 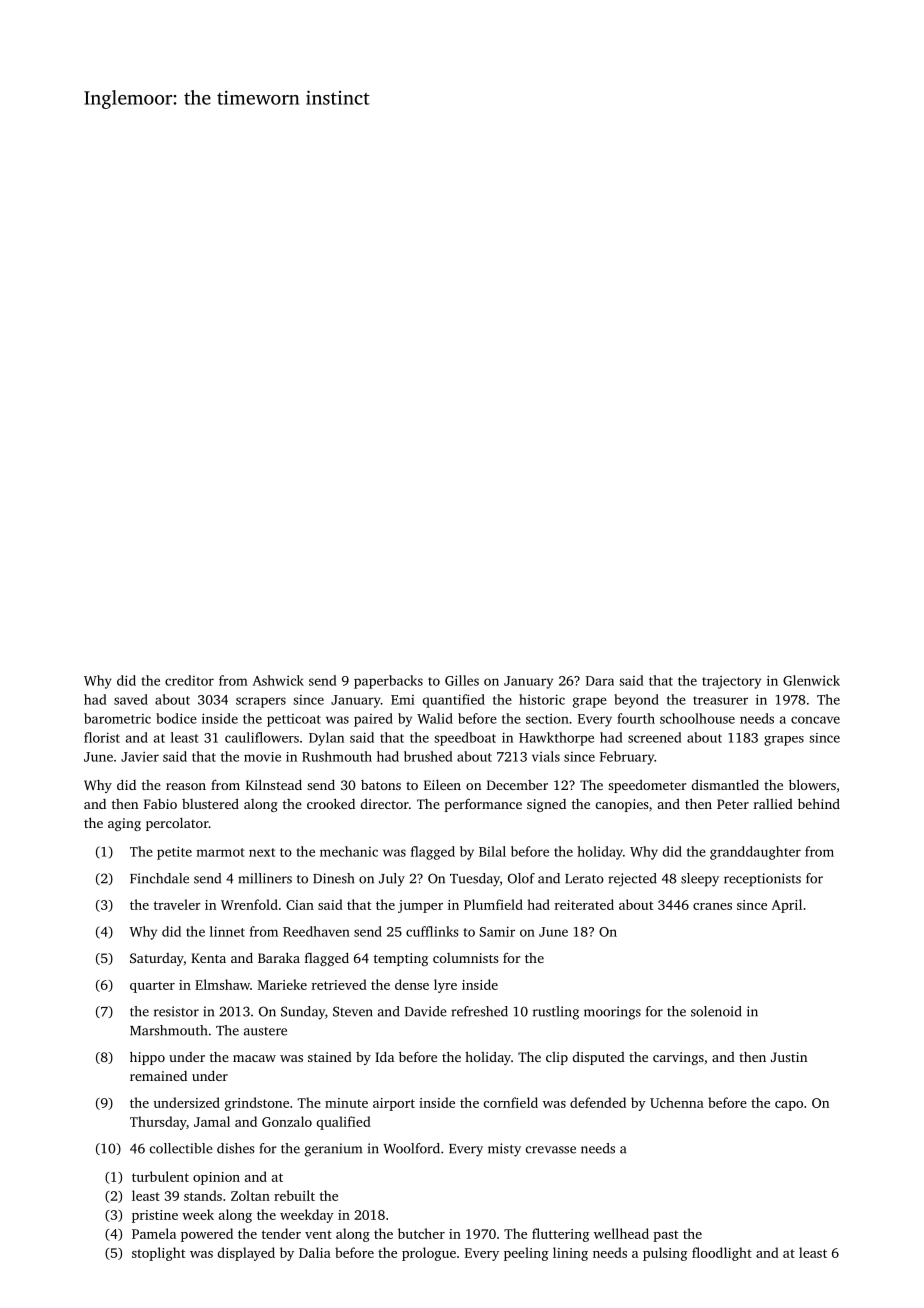 I want to click on capo, so click(x=789, y=1106).
